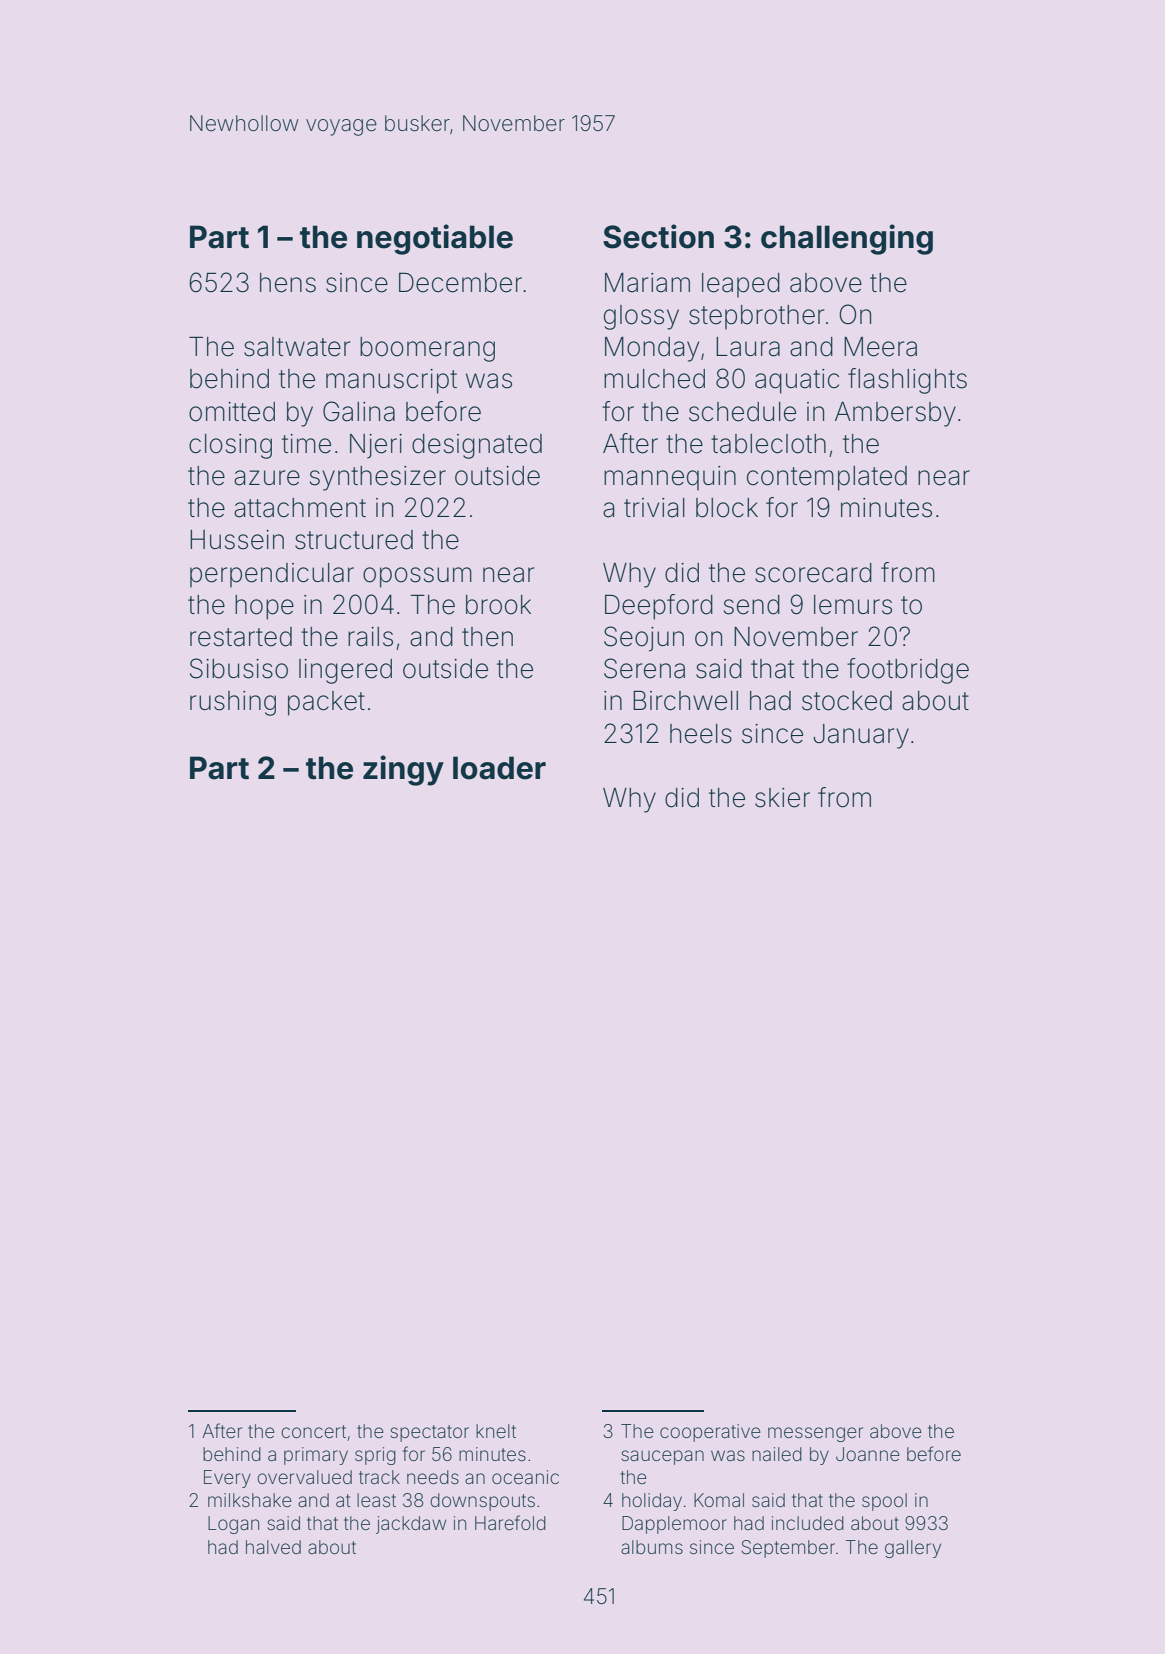 This screenshot has width=1165, height=1654. Describe the element at coordinates (652, 349) in the screenshot. I see `Monday` at that location.
